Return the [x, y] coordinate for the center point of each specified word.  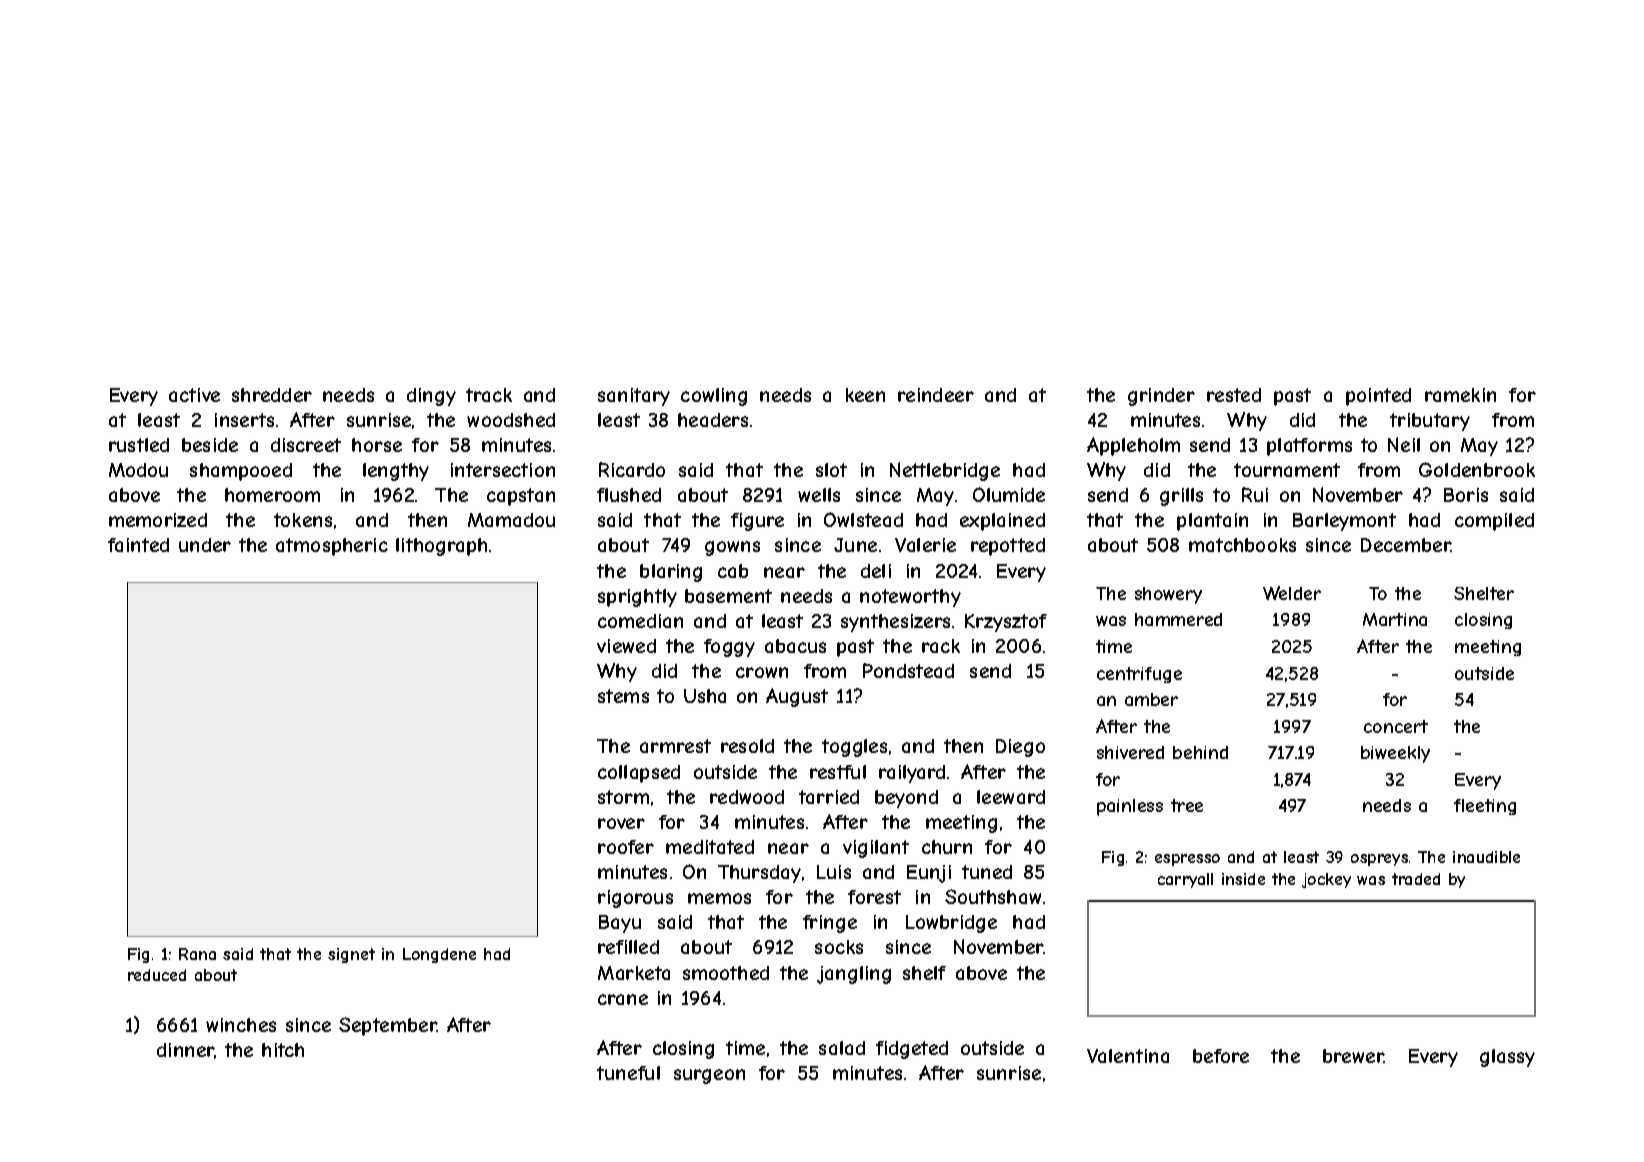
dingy [431, 397]
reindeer [936, 395]
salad [842, 1048]
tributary [1430, 422]
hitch [283, 1050]
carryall [1185, 880]
